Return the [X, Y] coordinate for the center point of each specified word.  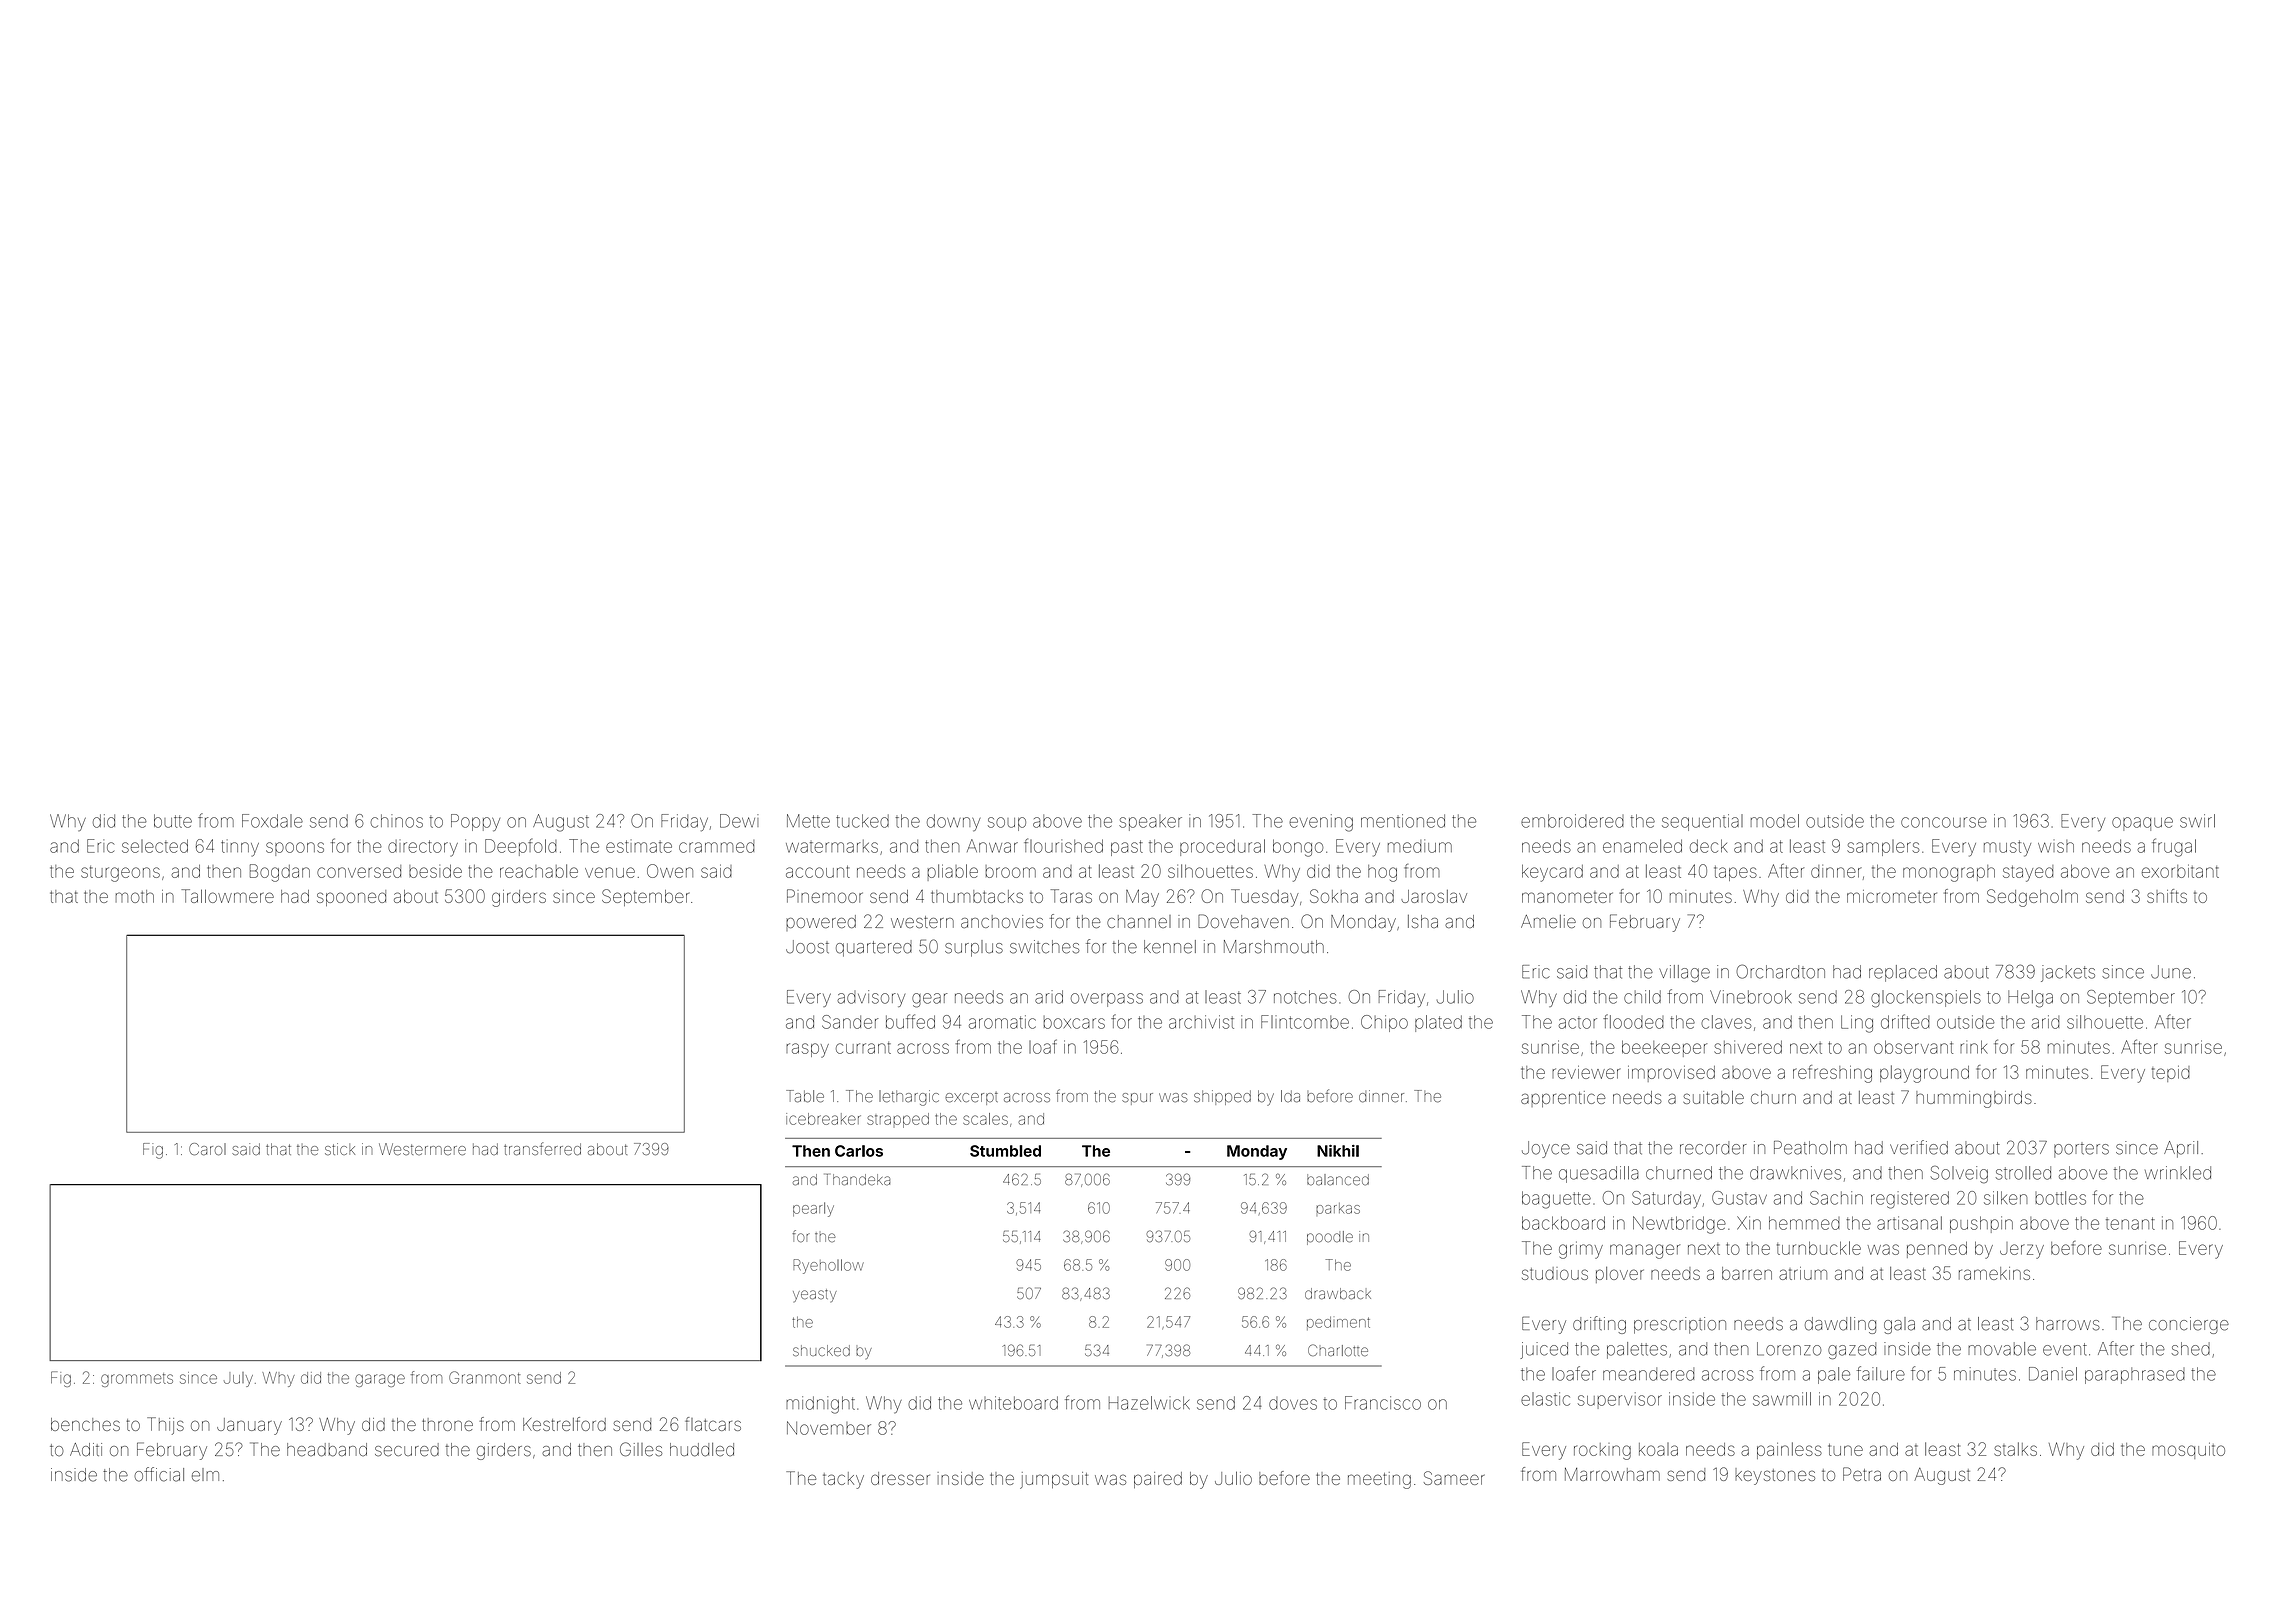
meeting [1379, 1480]
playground [1924, 1074]
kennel [1170, 947]
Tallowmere [228, 896]
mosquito [2188, 1451]
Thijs [165, 1426]
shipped [1222, 1097]
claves [1726, 1022]
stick [340, 1149]
